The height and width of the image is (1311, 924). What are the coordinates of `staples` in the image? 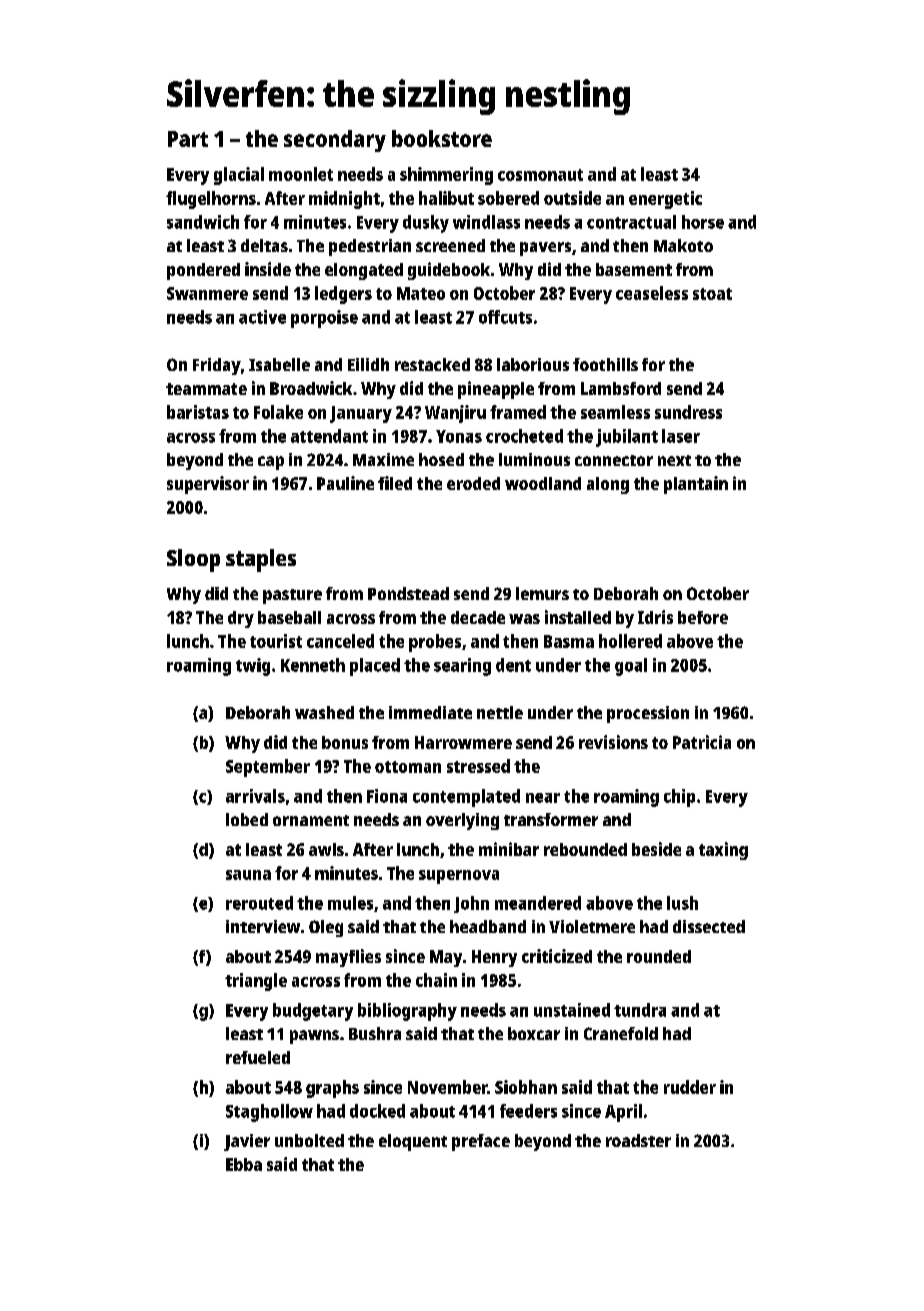 It's located at (261, 560).
